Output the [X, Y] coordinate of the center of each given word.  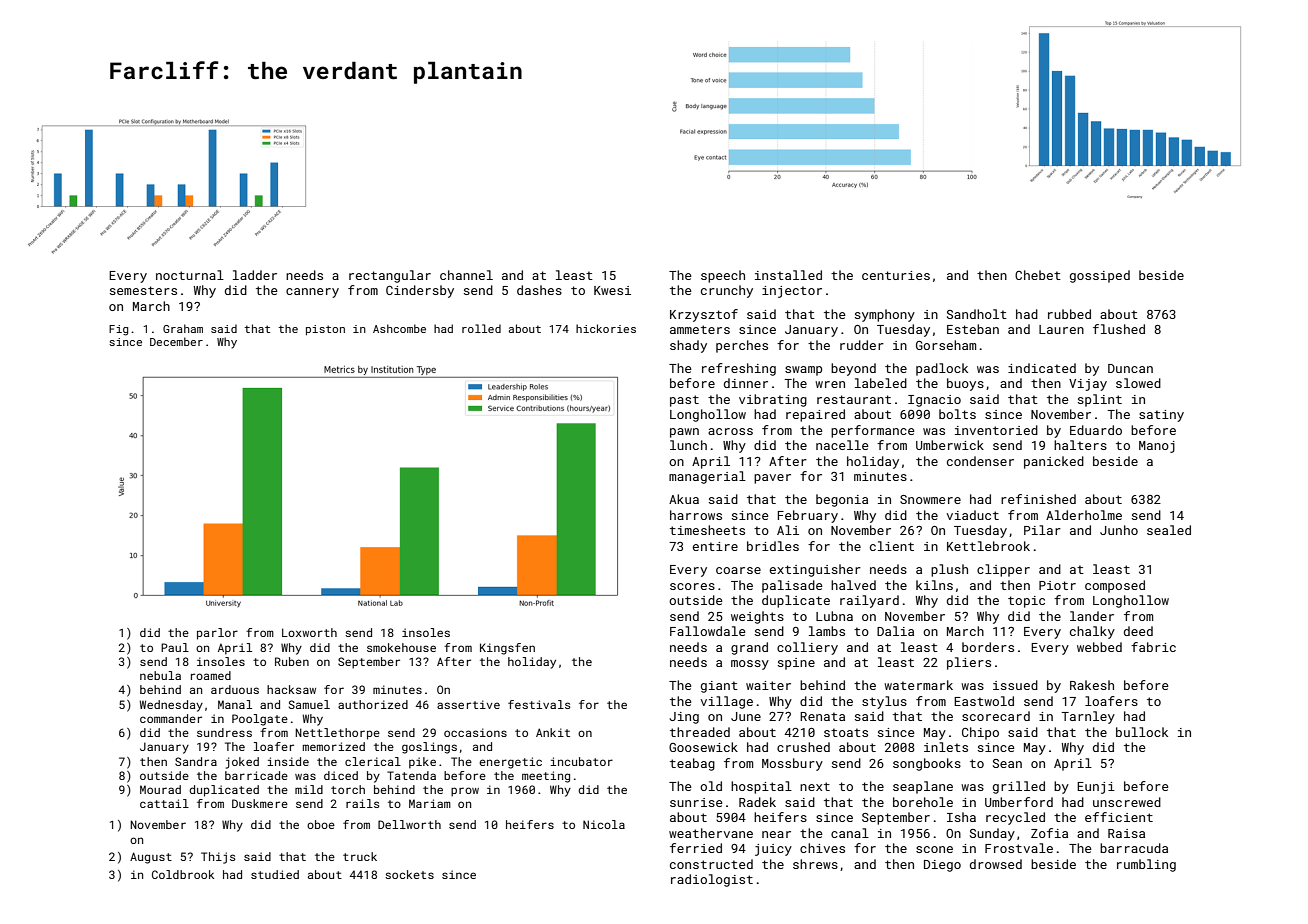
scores [692, 586]
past [684, 401]
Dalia [895, 631]
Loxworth [309, 632]
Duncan [1130, 368]
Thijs [218, 858]
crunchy [727, 291]
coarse [738, 570]
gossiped [1100, 276]
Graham [183, 328]
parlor [217, 634]
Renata [822, 716]
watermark [918, 685]
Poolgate [260, 720]
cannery [312, 293]
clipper [1003, 570]
